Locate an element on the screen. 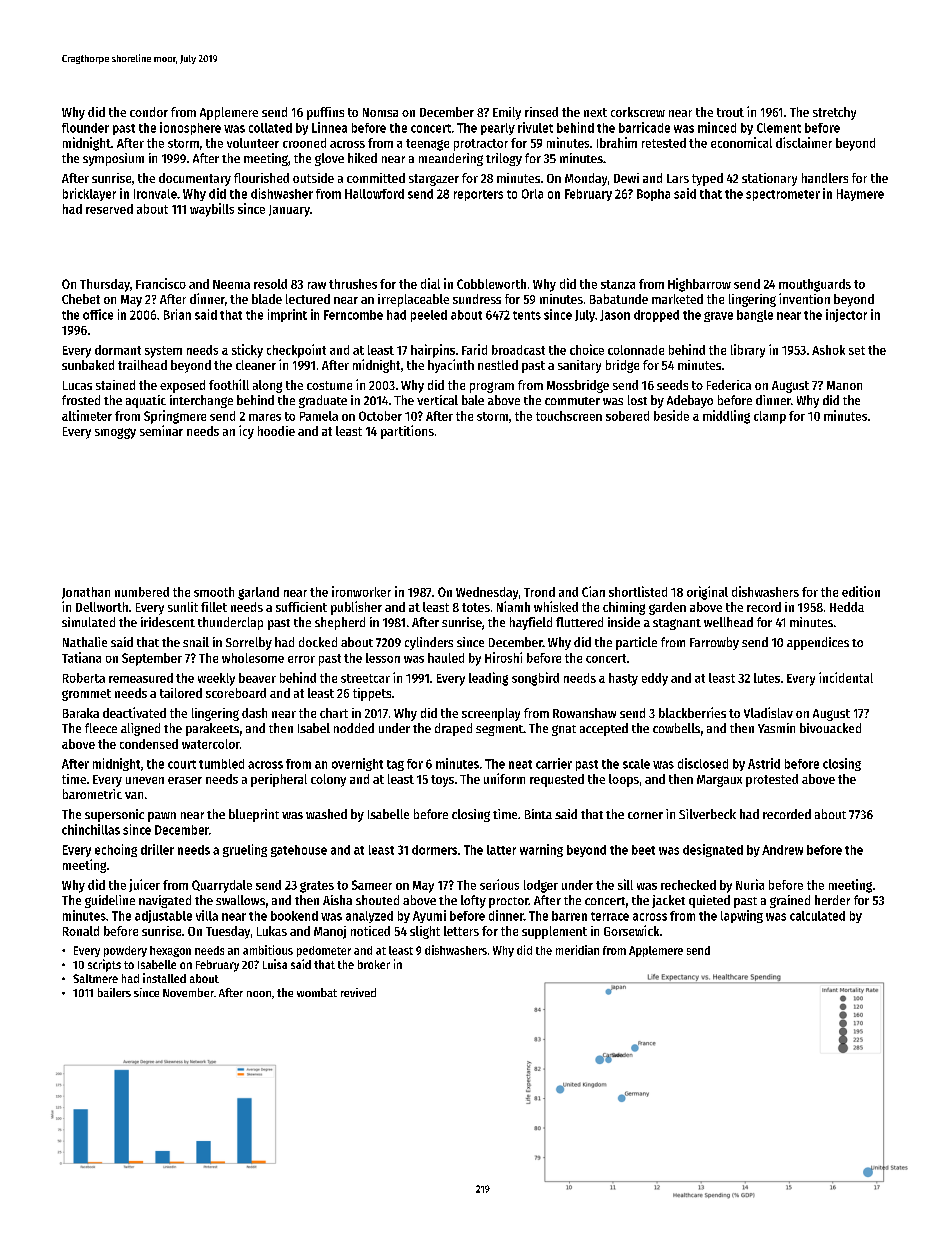 The width and height of the screenshot is (952, 1233). incidental is located at coordinates (846, 677).
